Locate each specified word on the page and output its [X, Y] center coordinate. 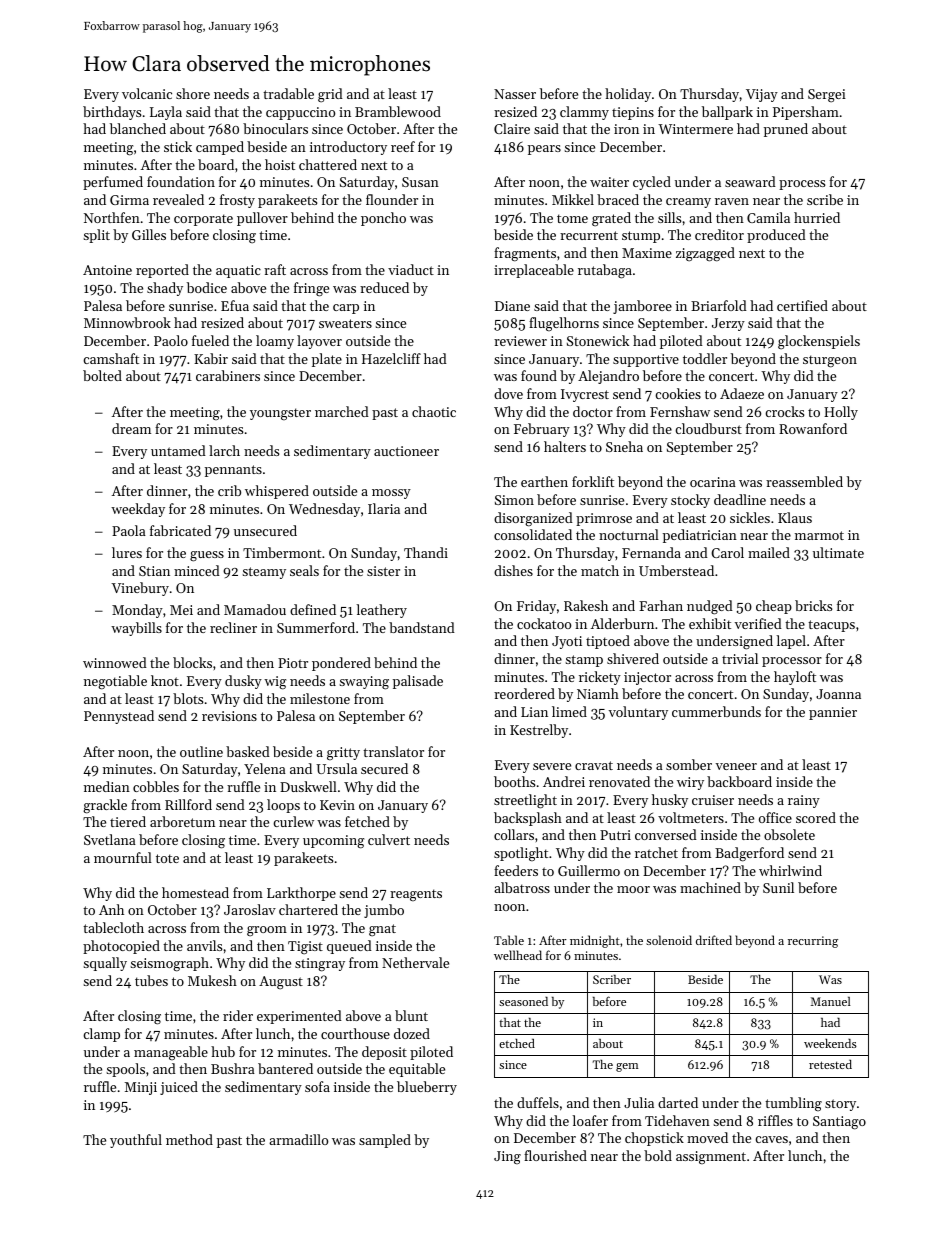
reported [162, 271]
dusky [243, 682]
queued [349, 947]
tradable [288, 93]
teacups [831, 626]
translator [393, 751]
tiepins [633, 113]
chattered [328, 164]
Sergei [827, 96]
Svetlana [110, 839]
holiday [628, 95]
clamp [101, 1035]
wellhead [518, 955]
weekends [830, 1043]
